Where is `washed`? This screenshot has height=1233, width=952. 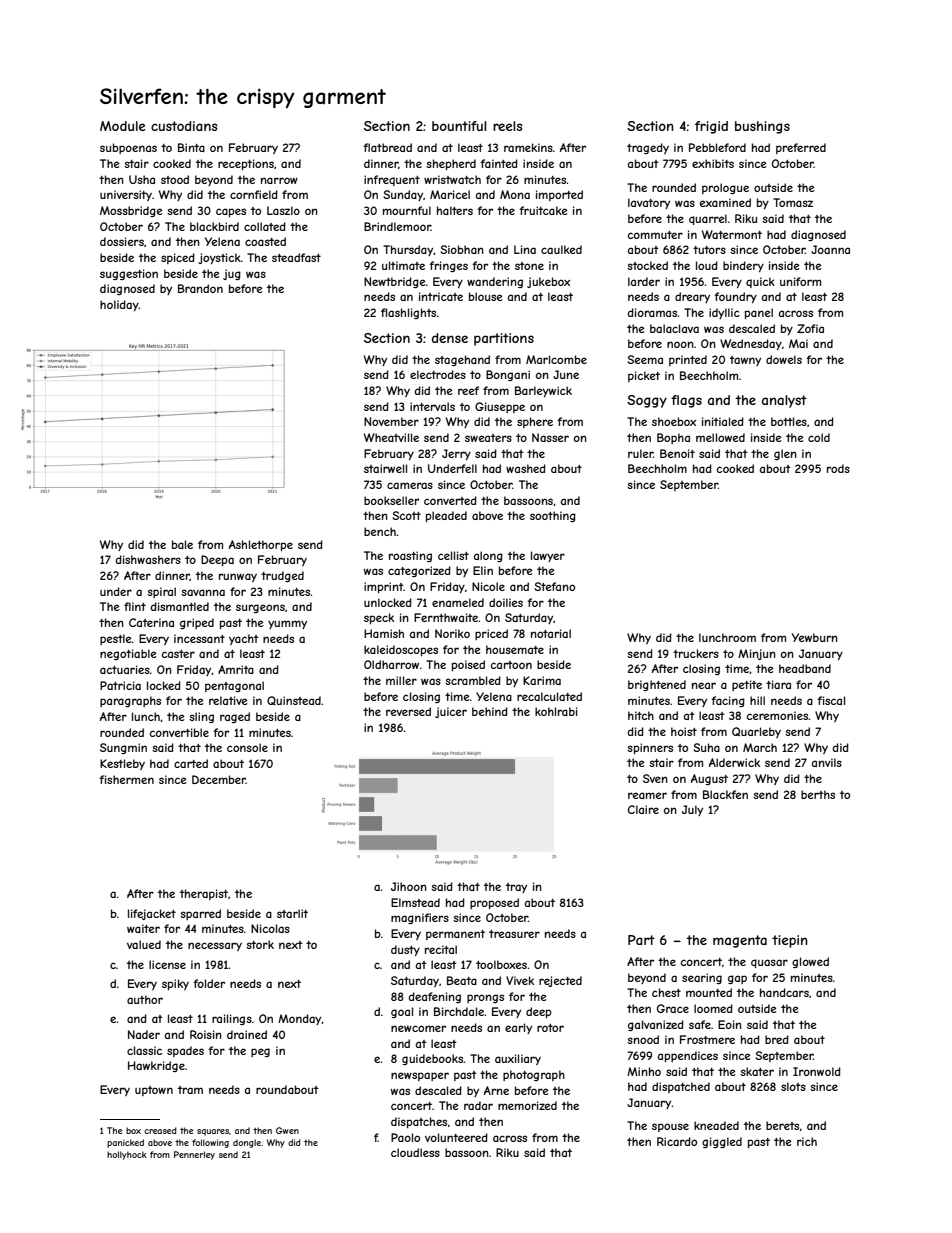 washed is located at coordinates (526, 468).
